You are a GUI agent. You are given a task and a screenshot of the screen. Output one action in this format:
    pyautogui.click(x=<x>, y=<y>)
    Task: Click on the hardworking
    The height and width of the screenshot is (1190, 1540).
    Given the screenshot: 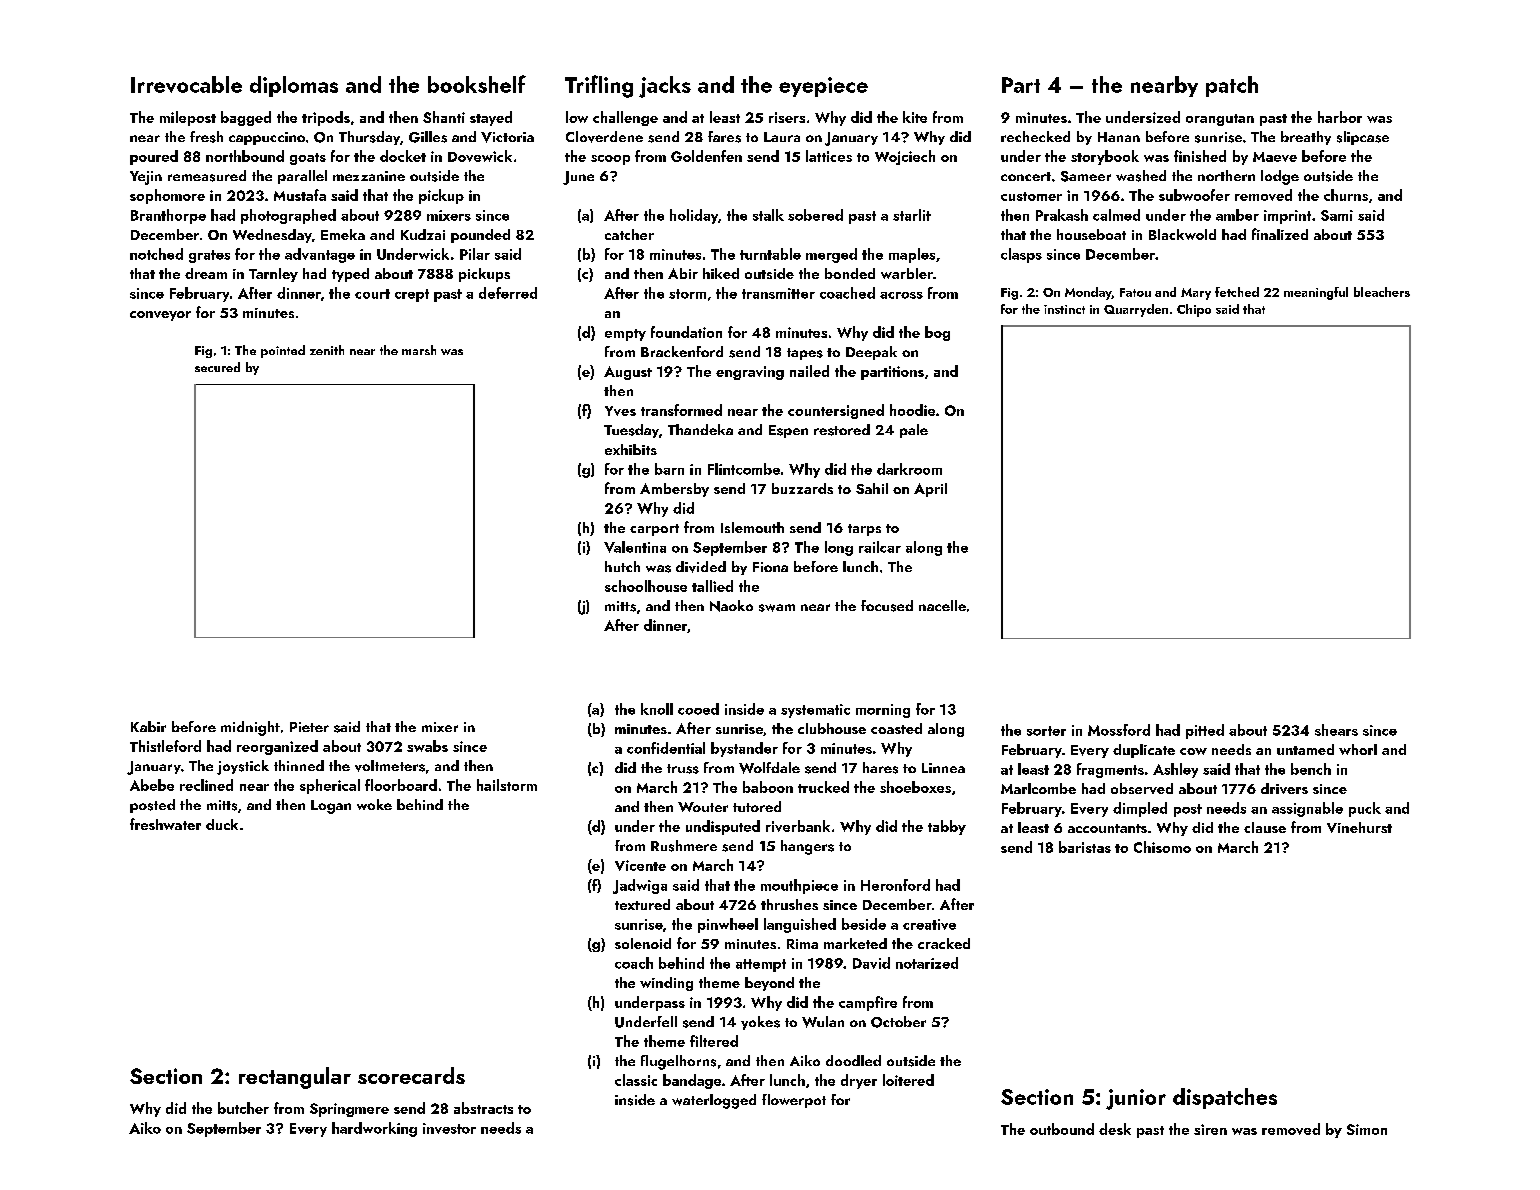 What is the action you would take?
    pyautogui.click(x=374, y=1129)
